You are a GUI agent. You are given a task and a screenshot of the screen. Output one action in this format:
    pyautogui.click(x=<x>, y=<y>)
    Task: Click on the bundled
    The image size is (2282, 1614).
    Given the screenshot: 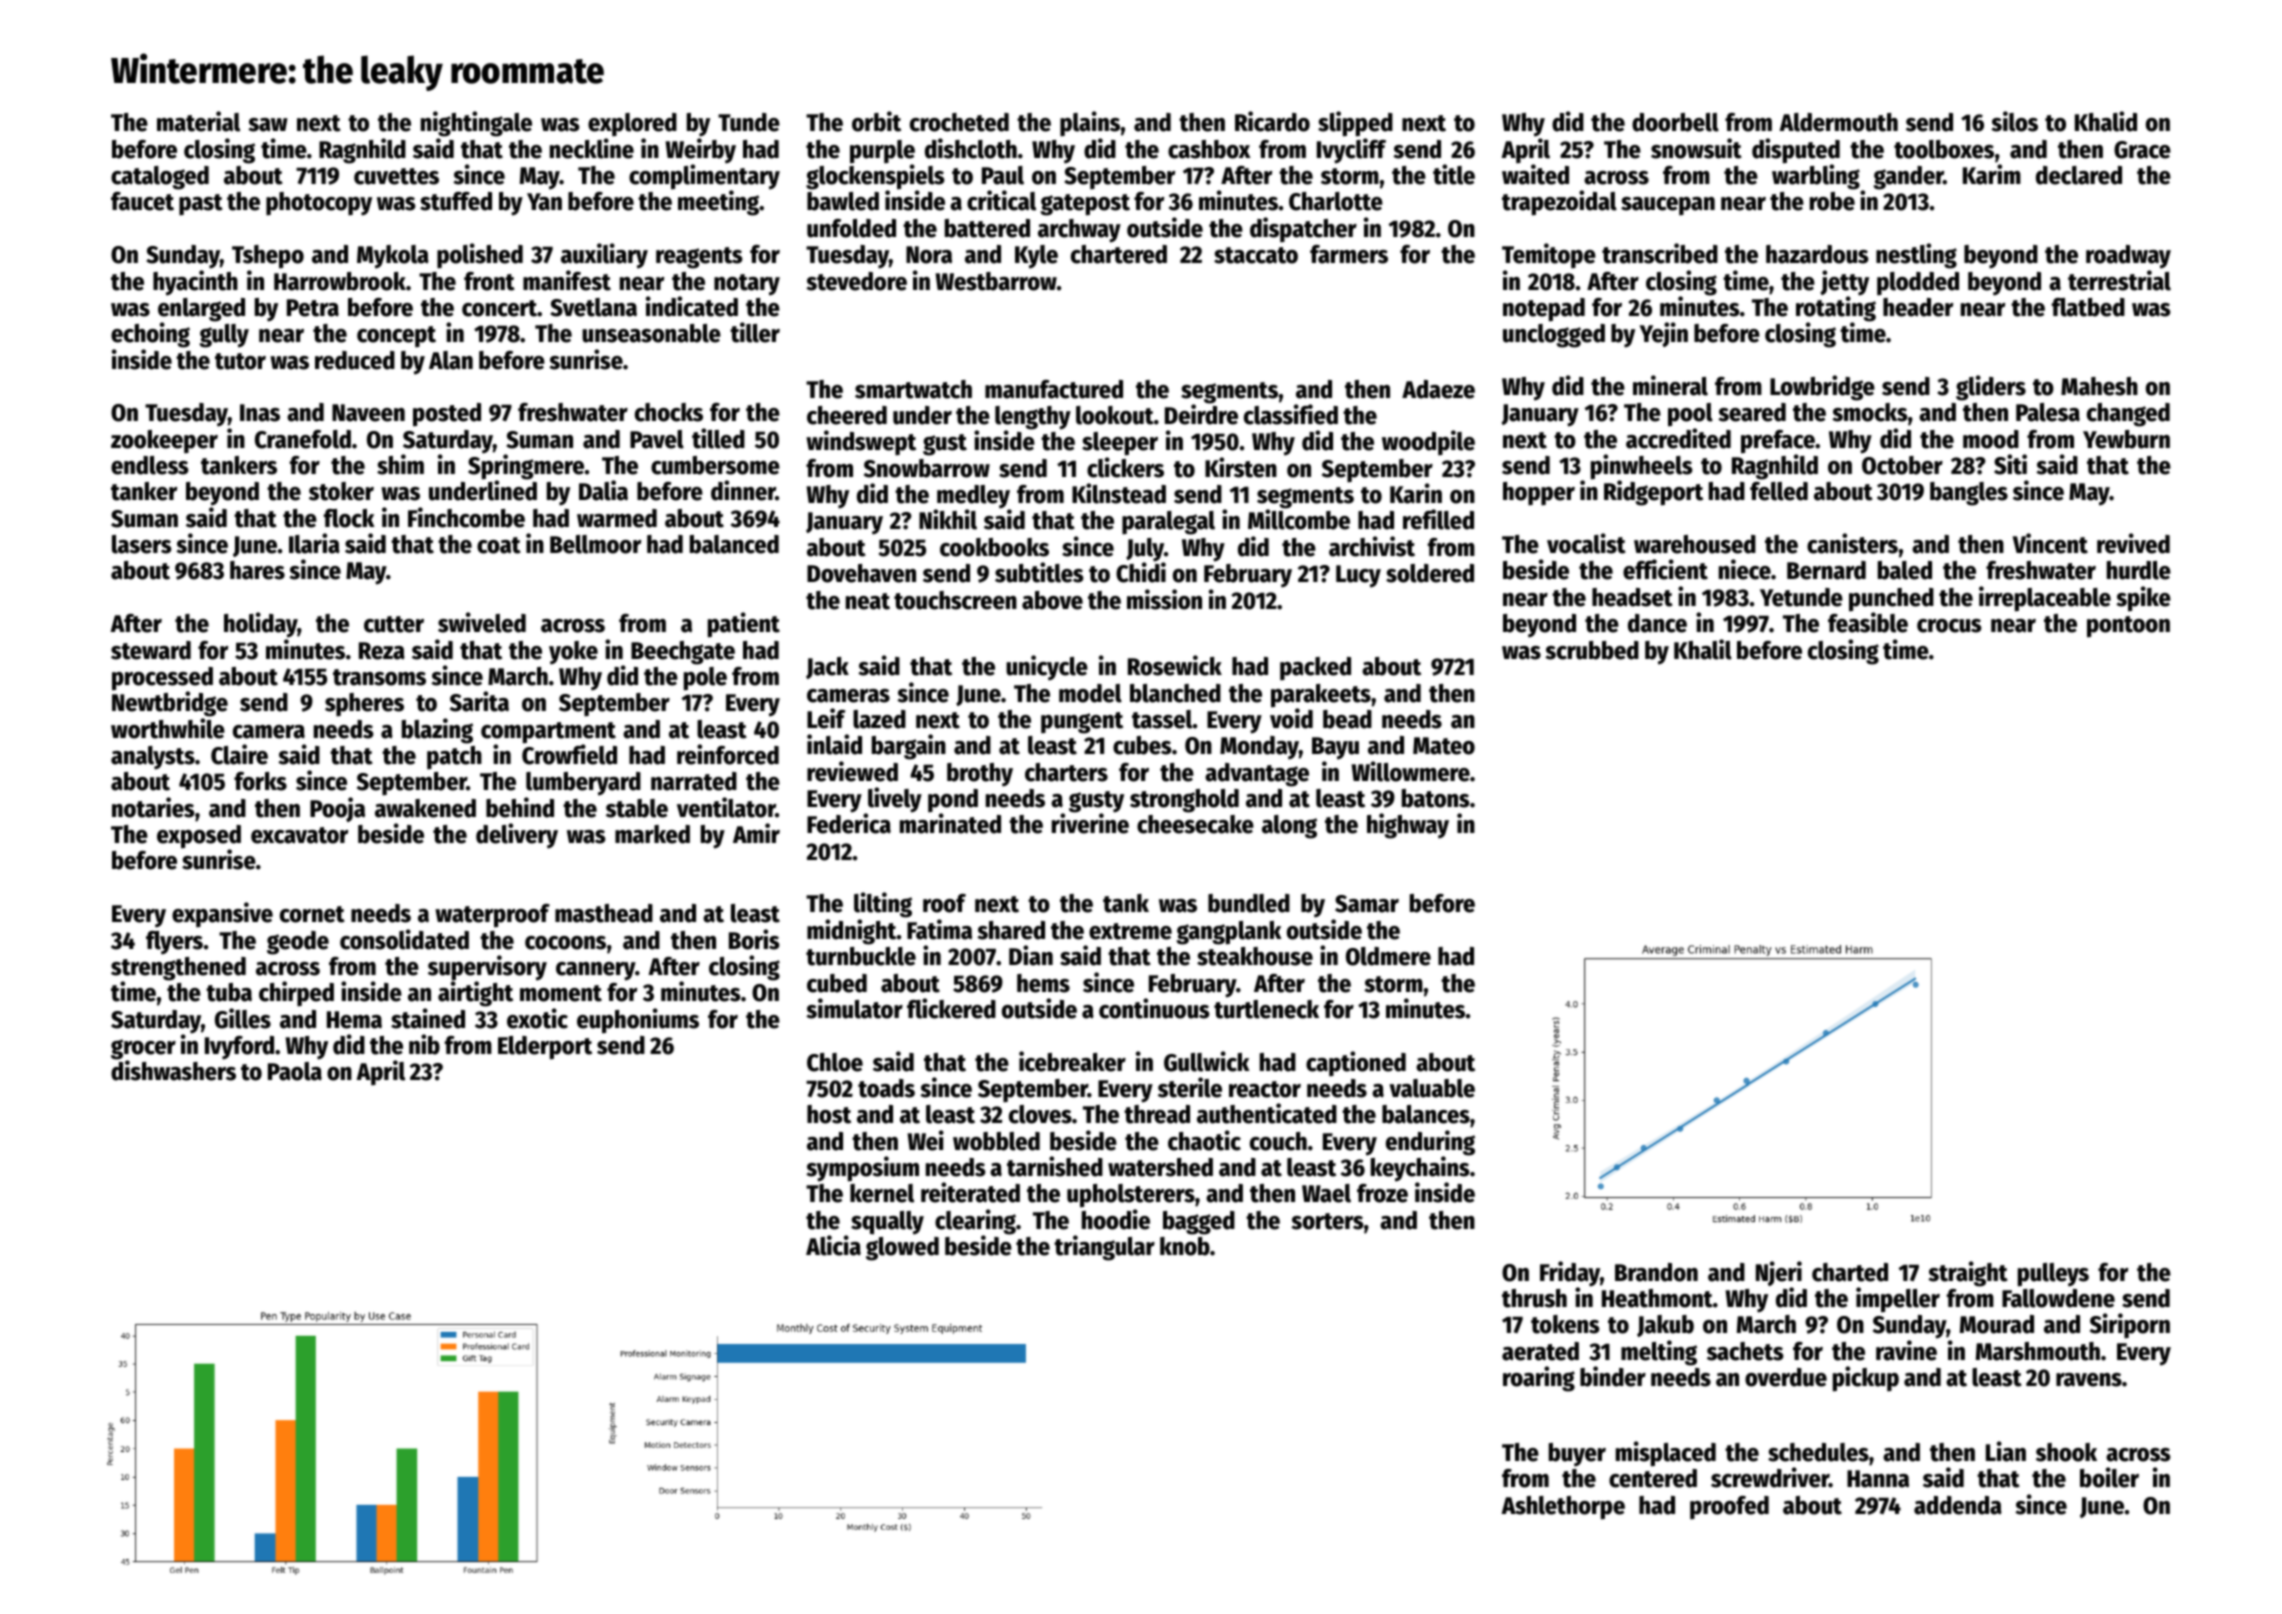 What is the action you would take?
    pyautogui.click(x=1249, y=903)
